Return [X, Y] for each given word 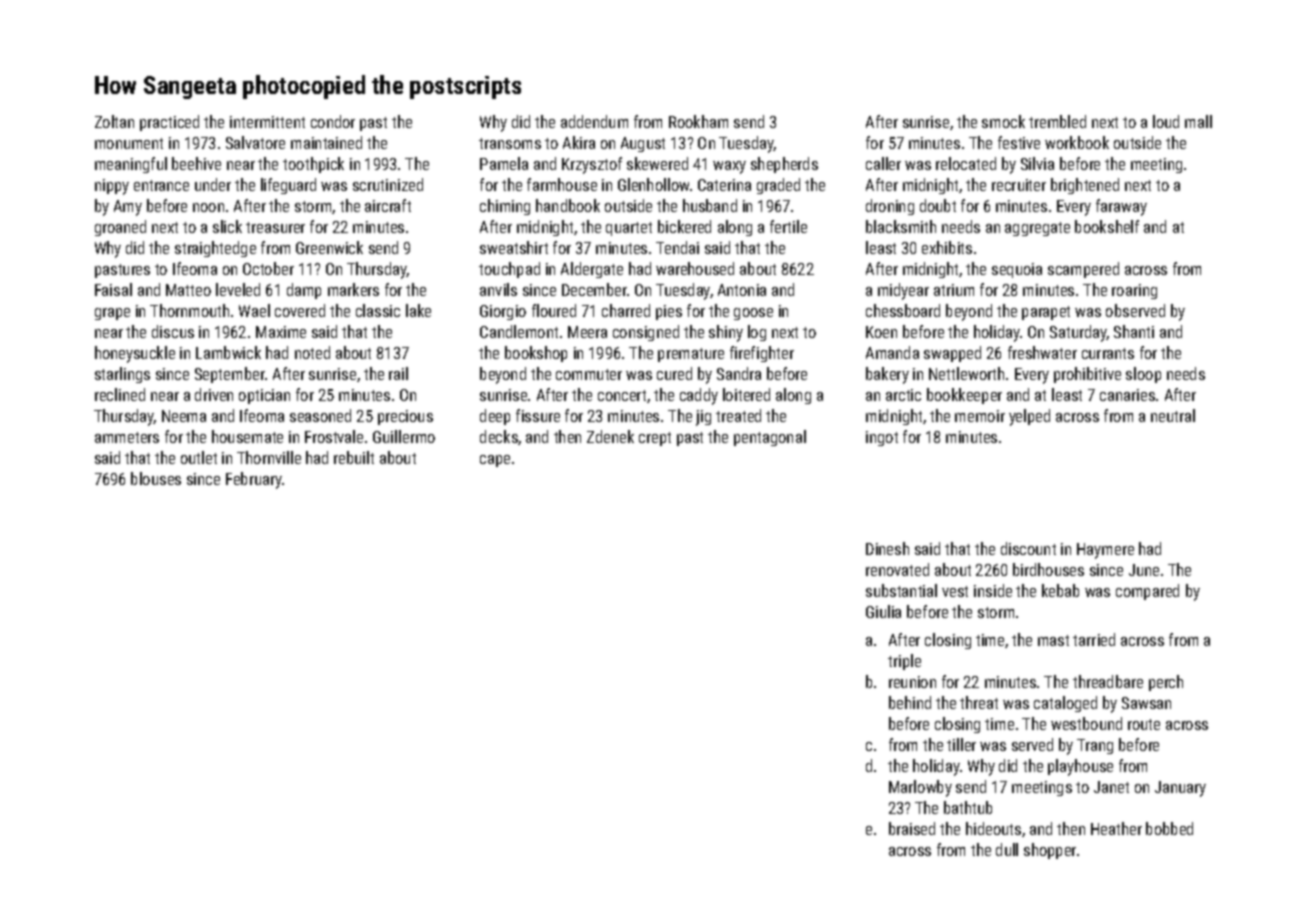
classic [378, 310]
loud [1166, 121]
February [254, 480]
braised [912, 828]
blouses [156, 478]
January [1180, 789]
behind [910, 702]
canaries [1127, 395]
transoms [510, 143]
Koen [881, 332]
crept [655, 439]
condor [333, 121]
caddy [699, 396]
